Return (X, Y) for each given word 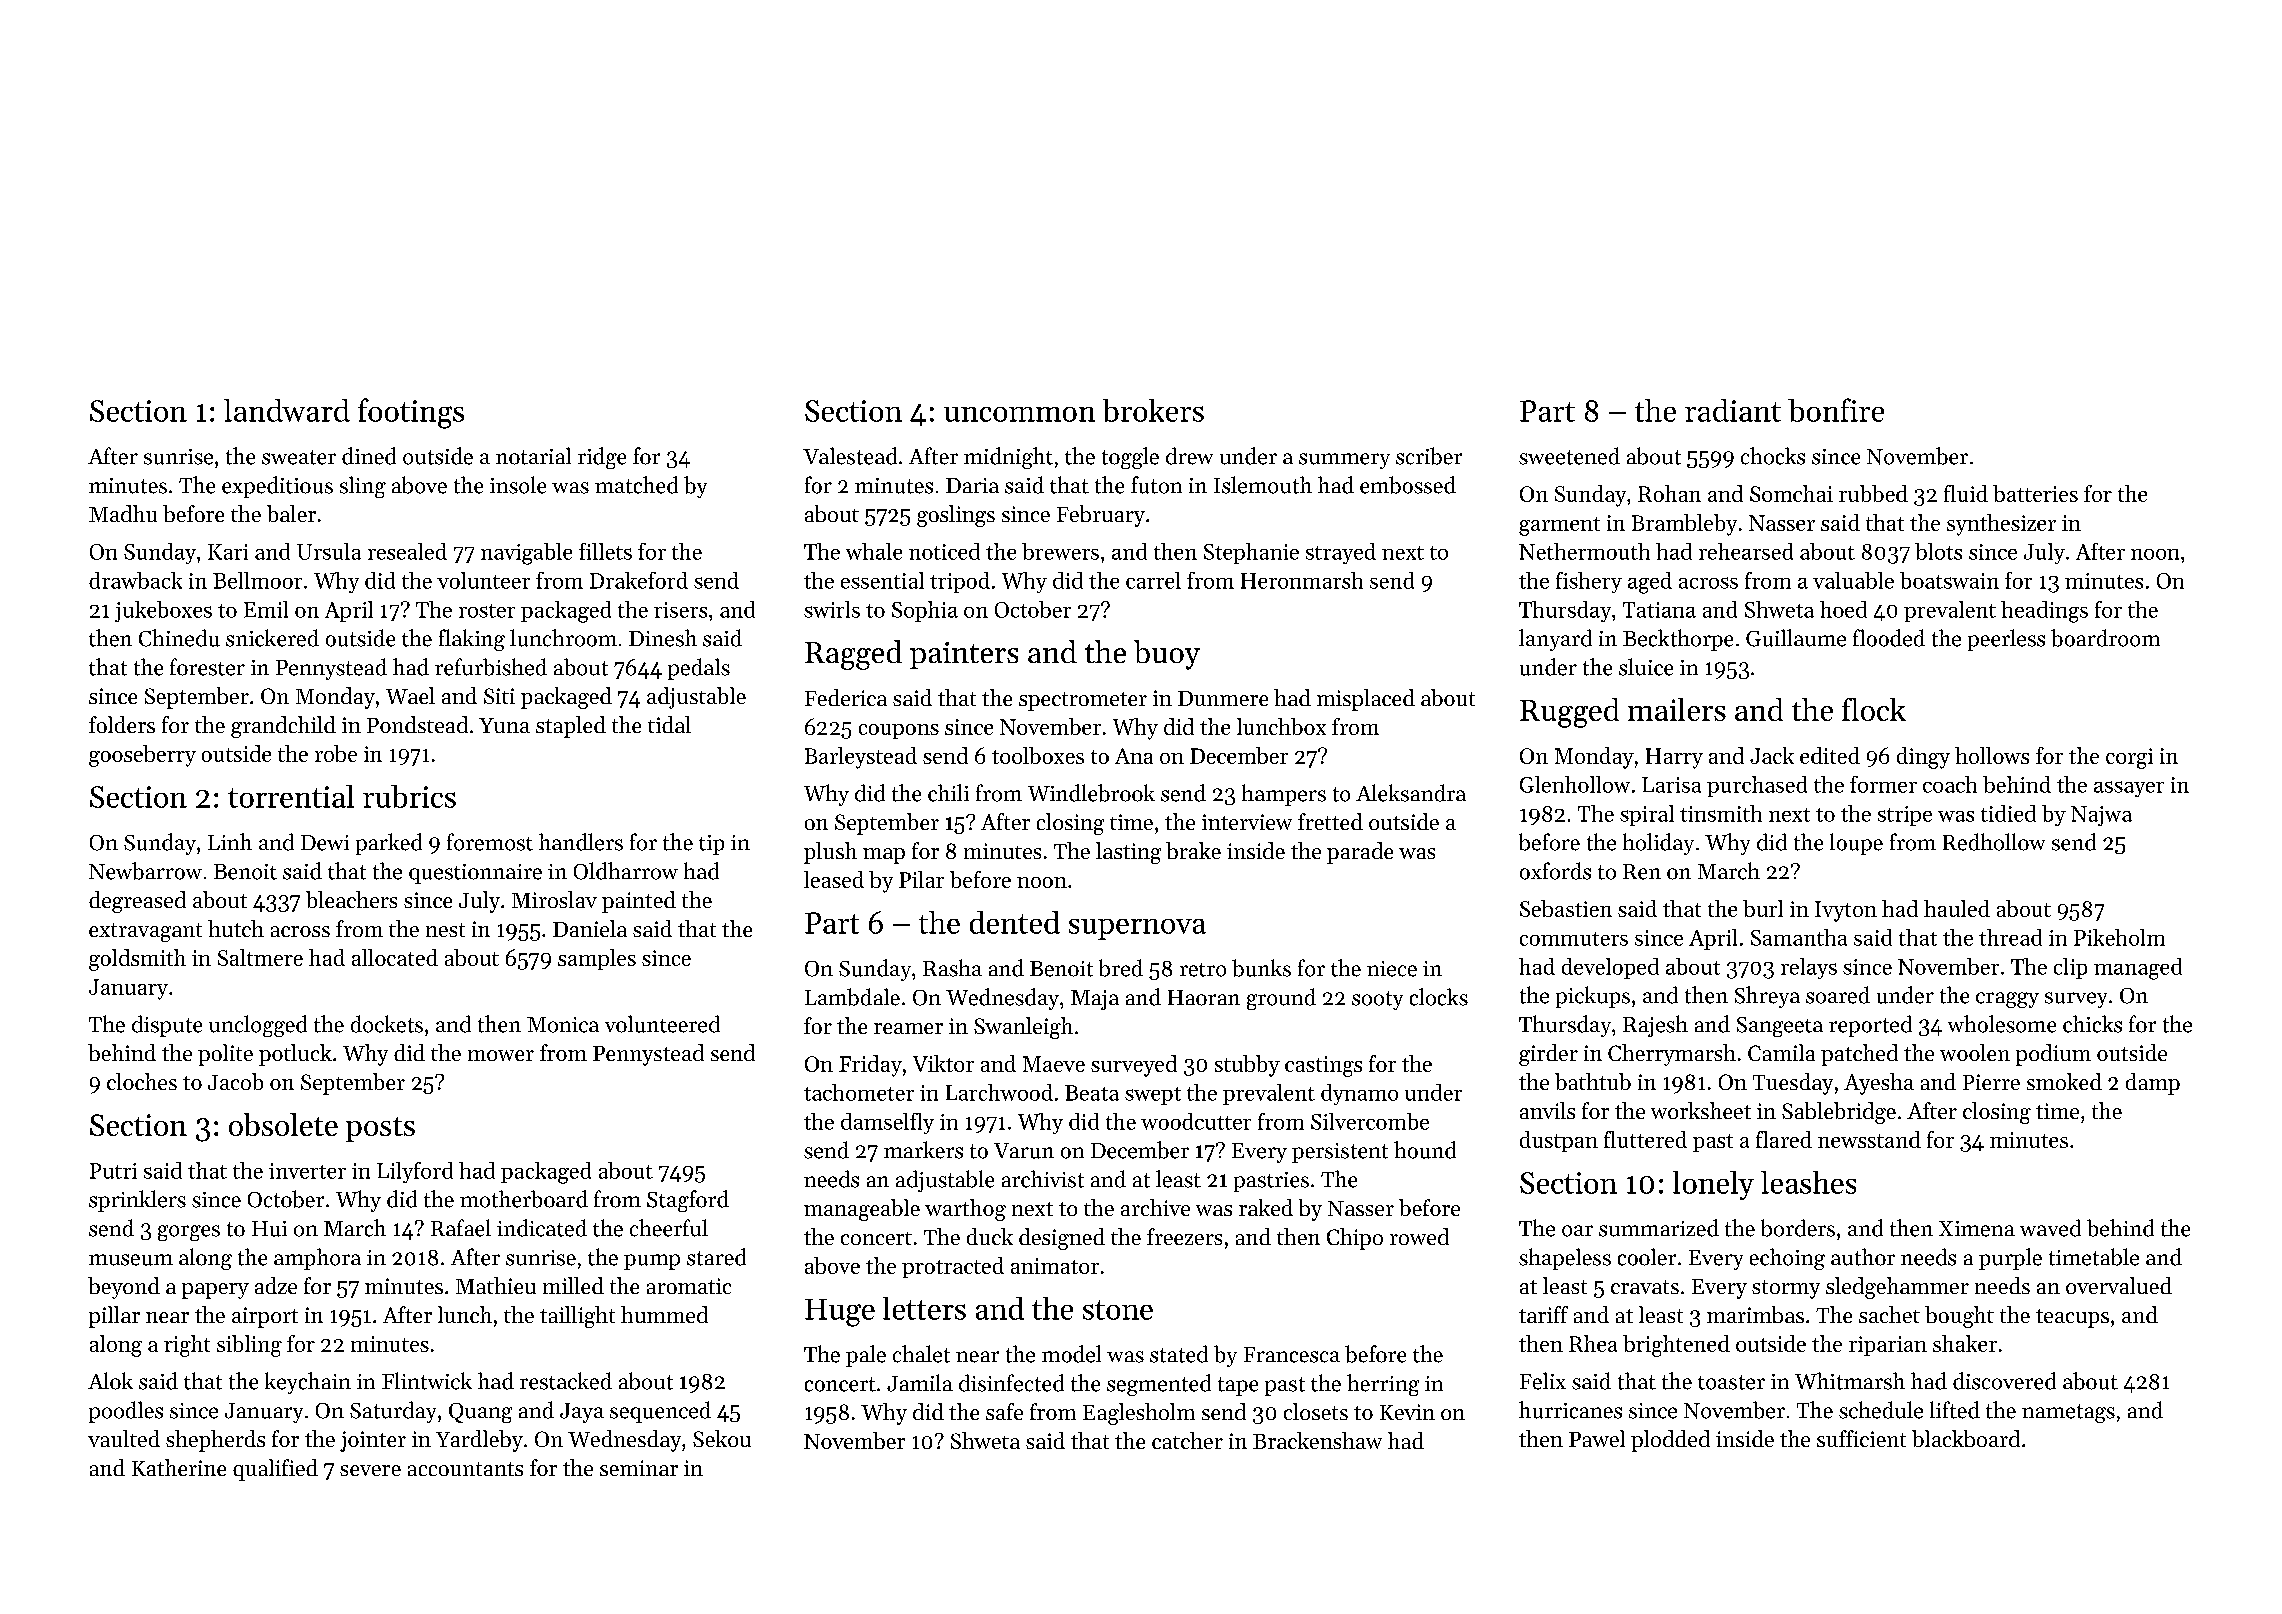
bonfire (1836, 410)
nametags (2068, 1413)
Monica (563, 1025)
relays (1809, 968)
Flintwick (427, 1381)
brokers (1153, 410)
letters (924, 1308)
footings (411, 413)
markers (923, 1150)
